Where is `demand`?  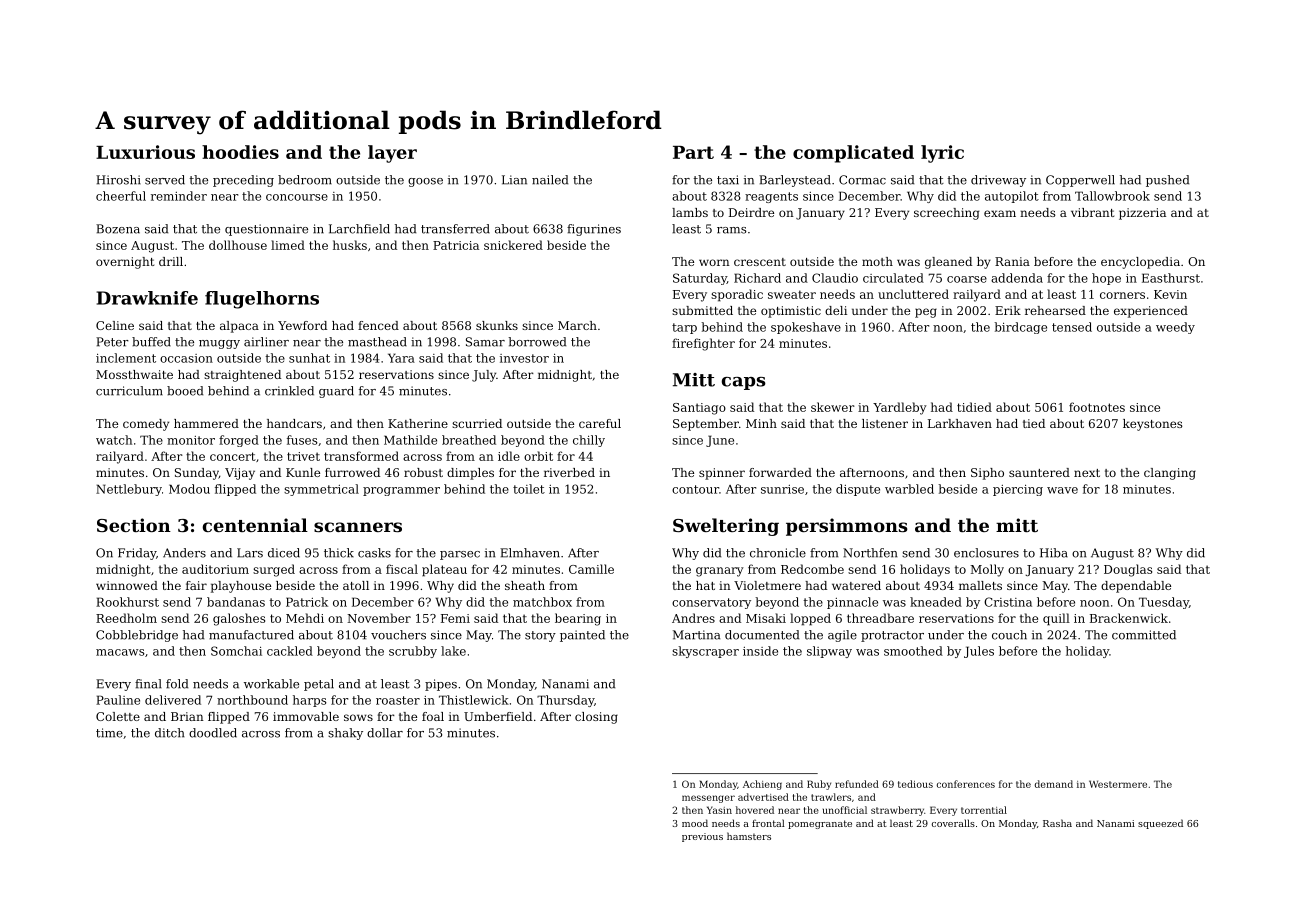
demand is located at coordinates (1054, 784).
